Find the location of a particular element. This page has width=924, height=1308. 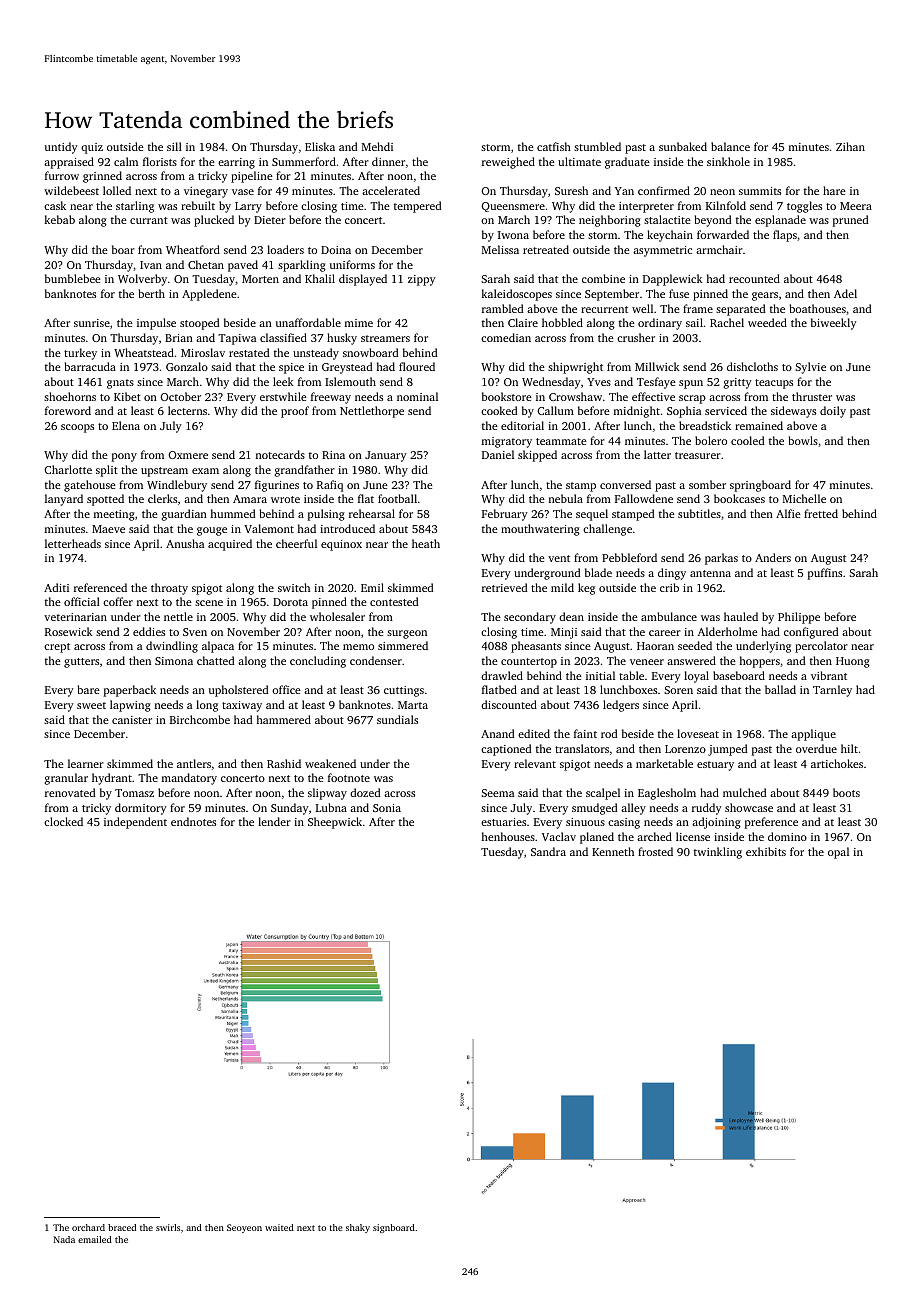

Mehdi is located at coordinates (377, 146).
